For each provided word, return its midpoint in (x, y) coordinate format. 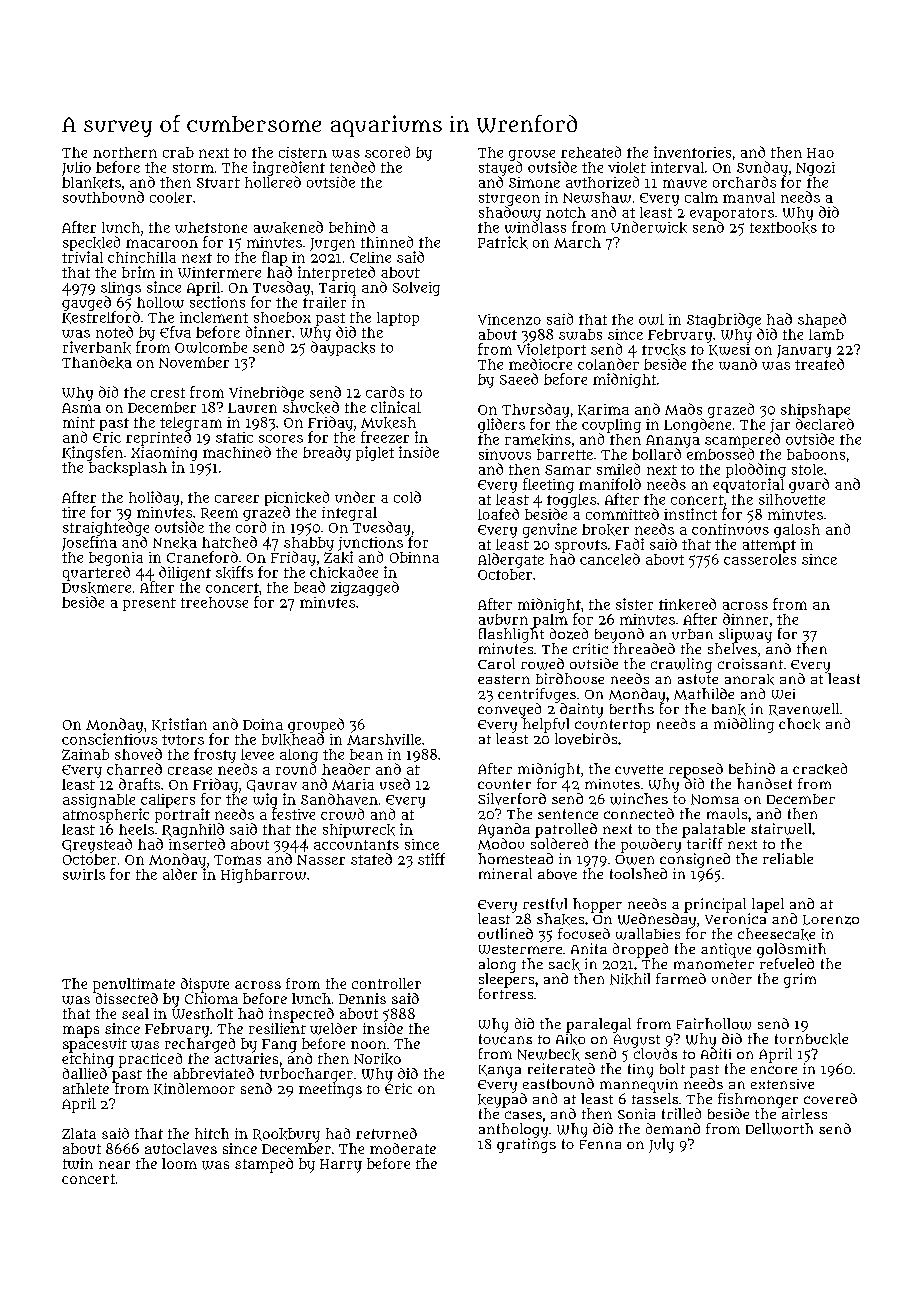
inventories (692, 152)
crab (178, 152)
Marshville (384, 739)
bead (309, 587)
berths (632, 708)
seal (135, 1013)
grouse (532, 155)
